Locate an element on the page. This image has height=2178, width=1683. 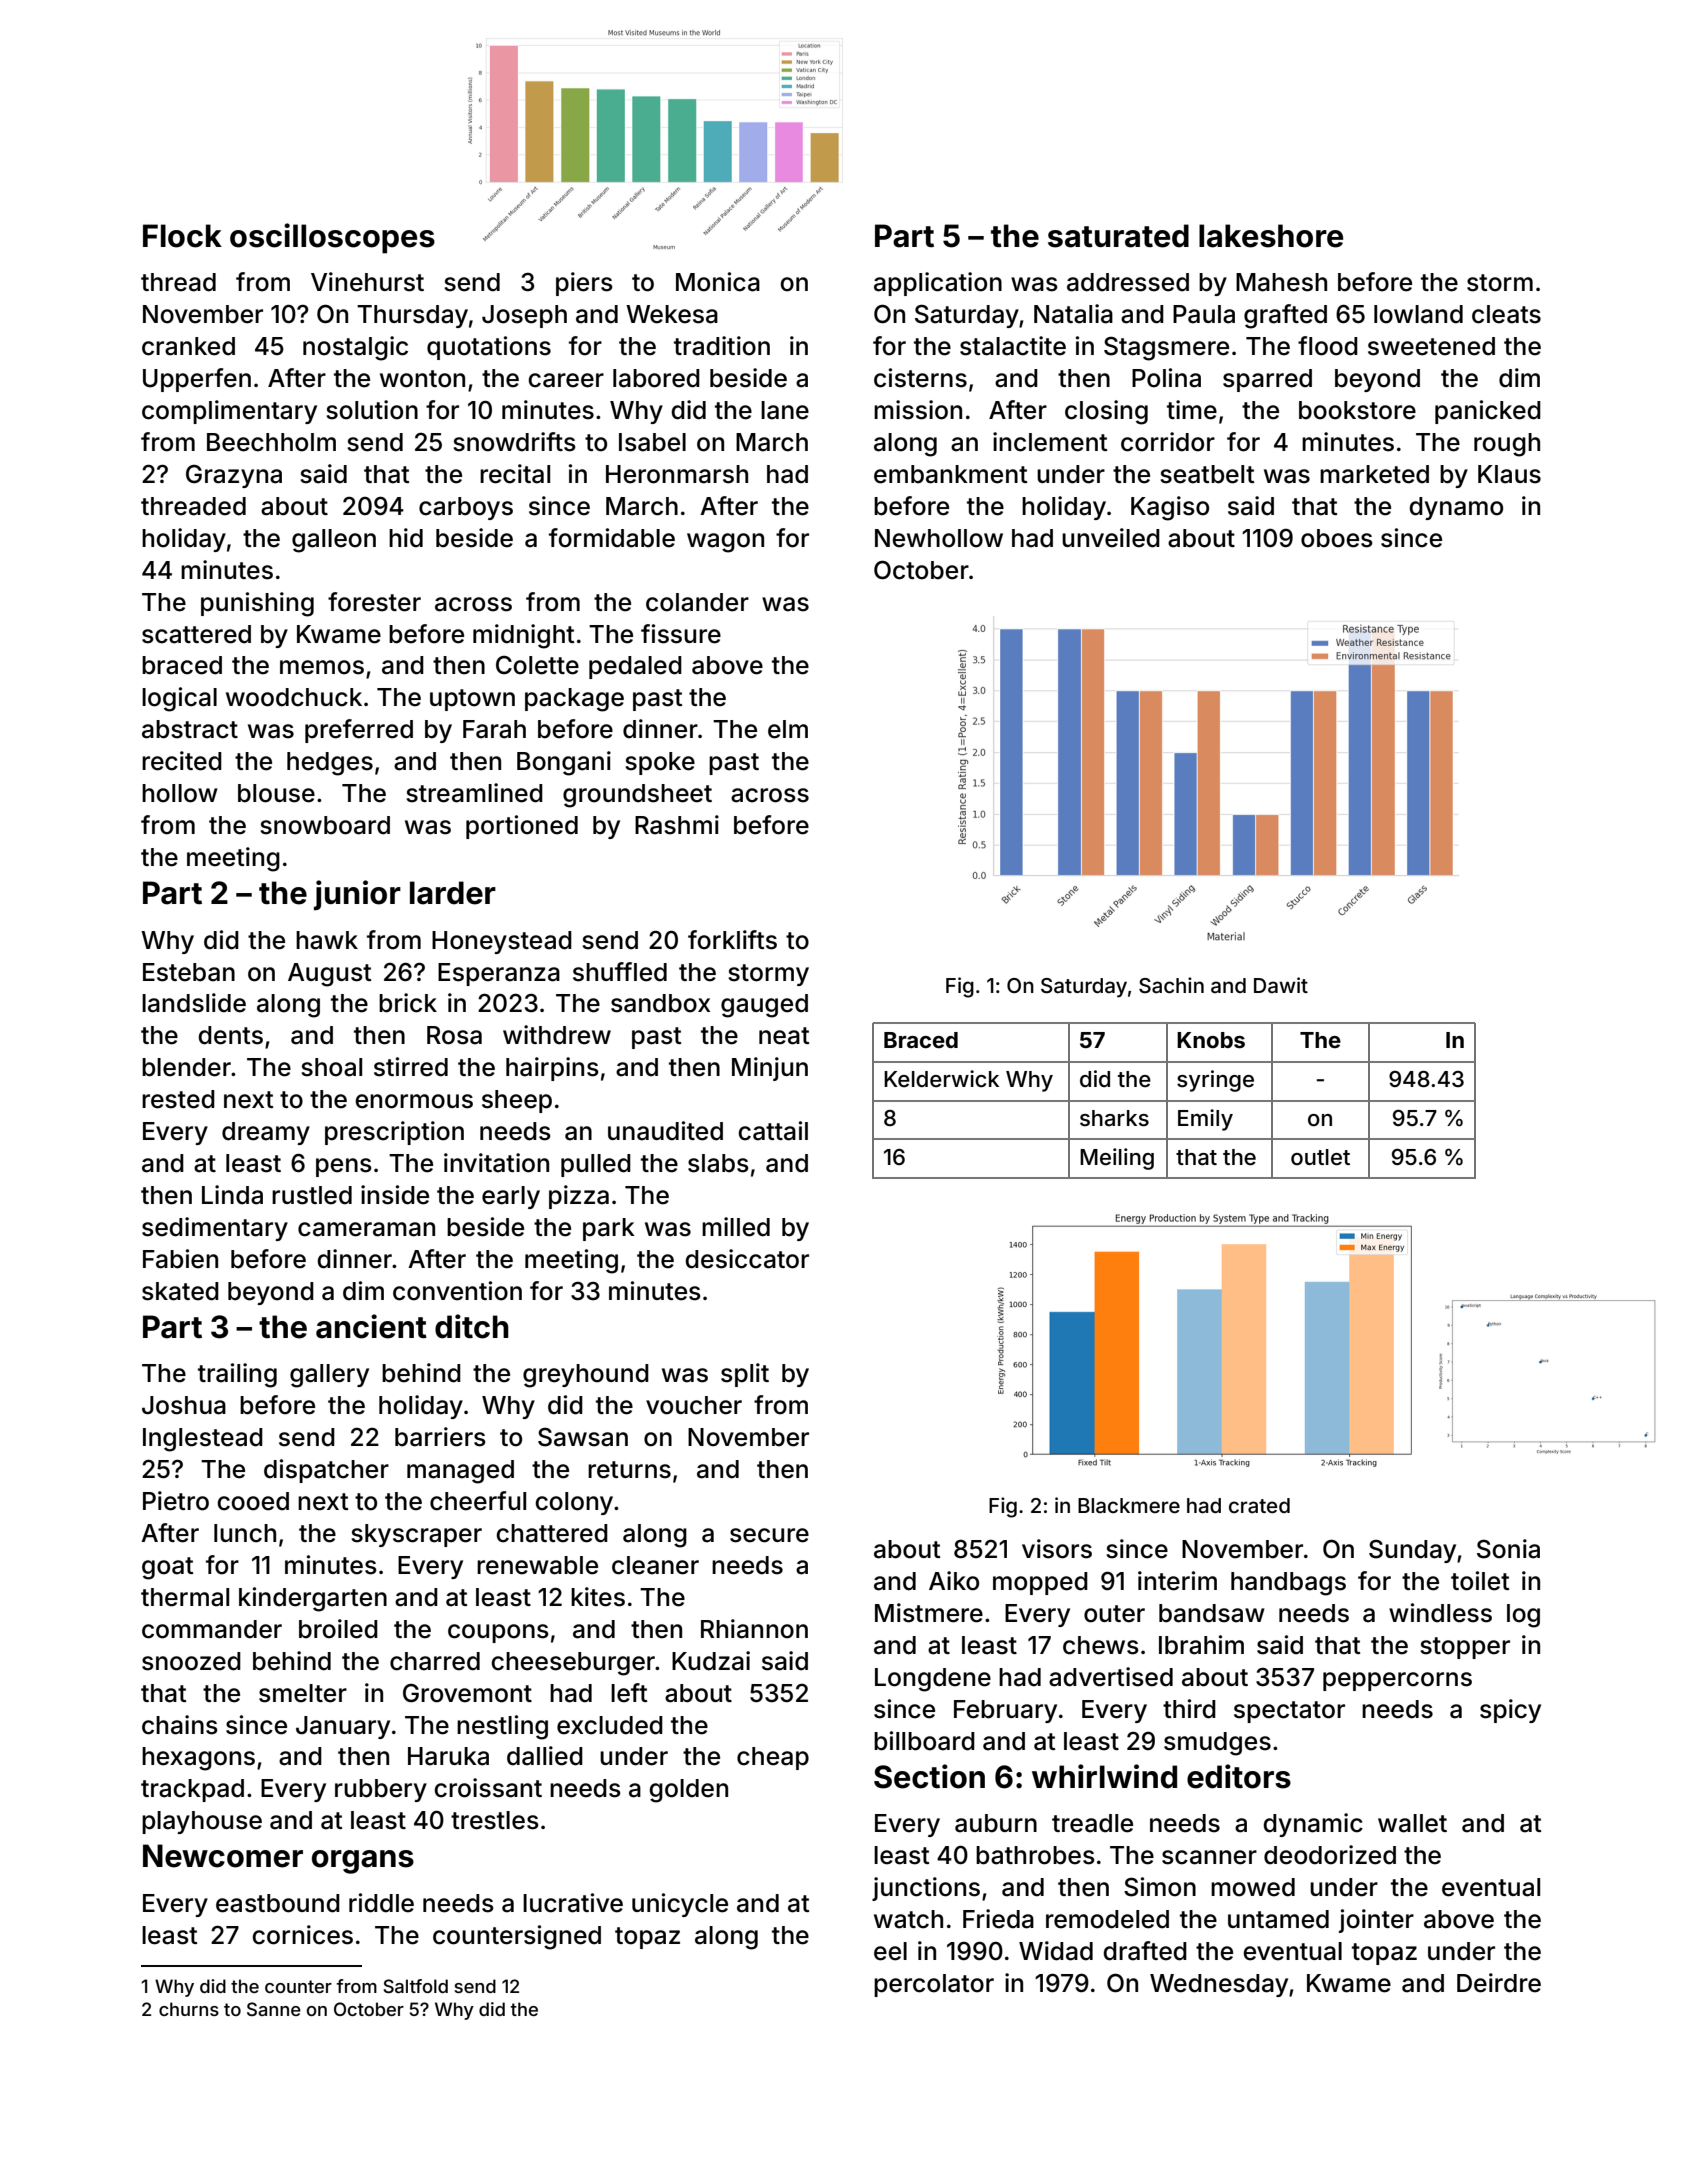
mission is located at coordinates (918, 410).
